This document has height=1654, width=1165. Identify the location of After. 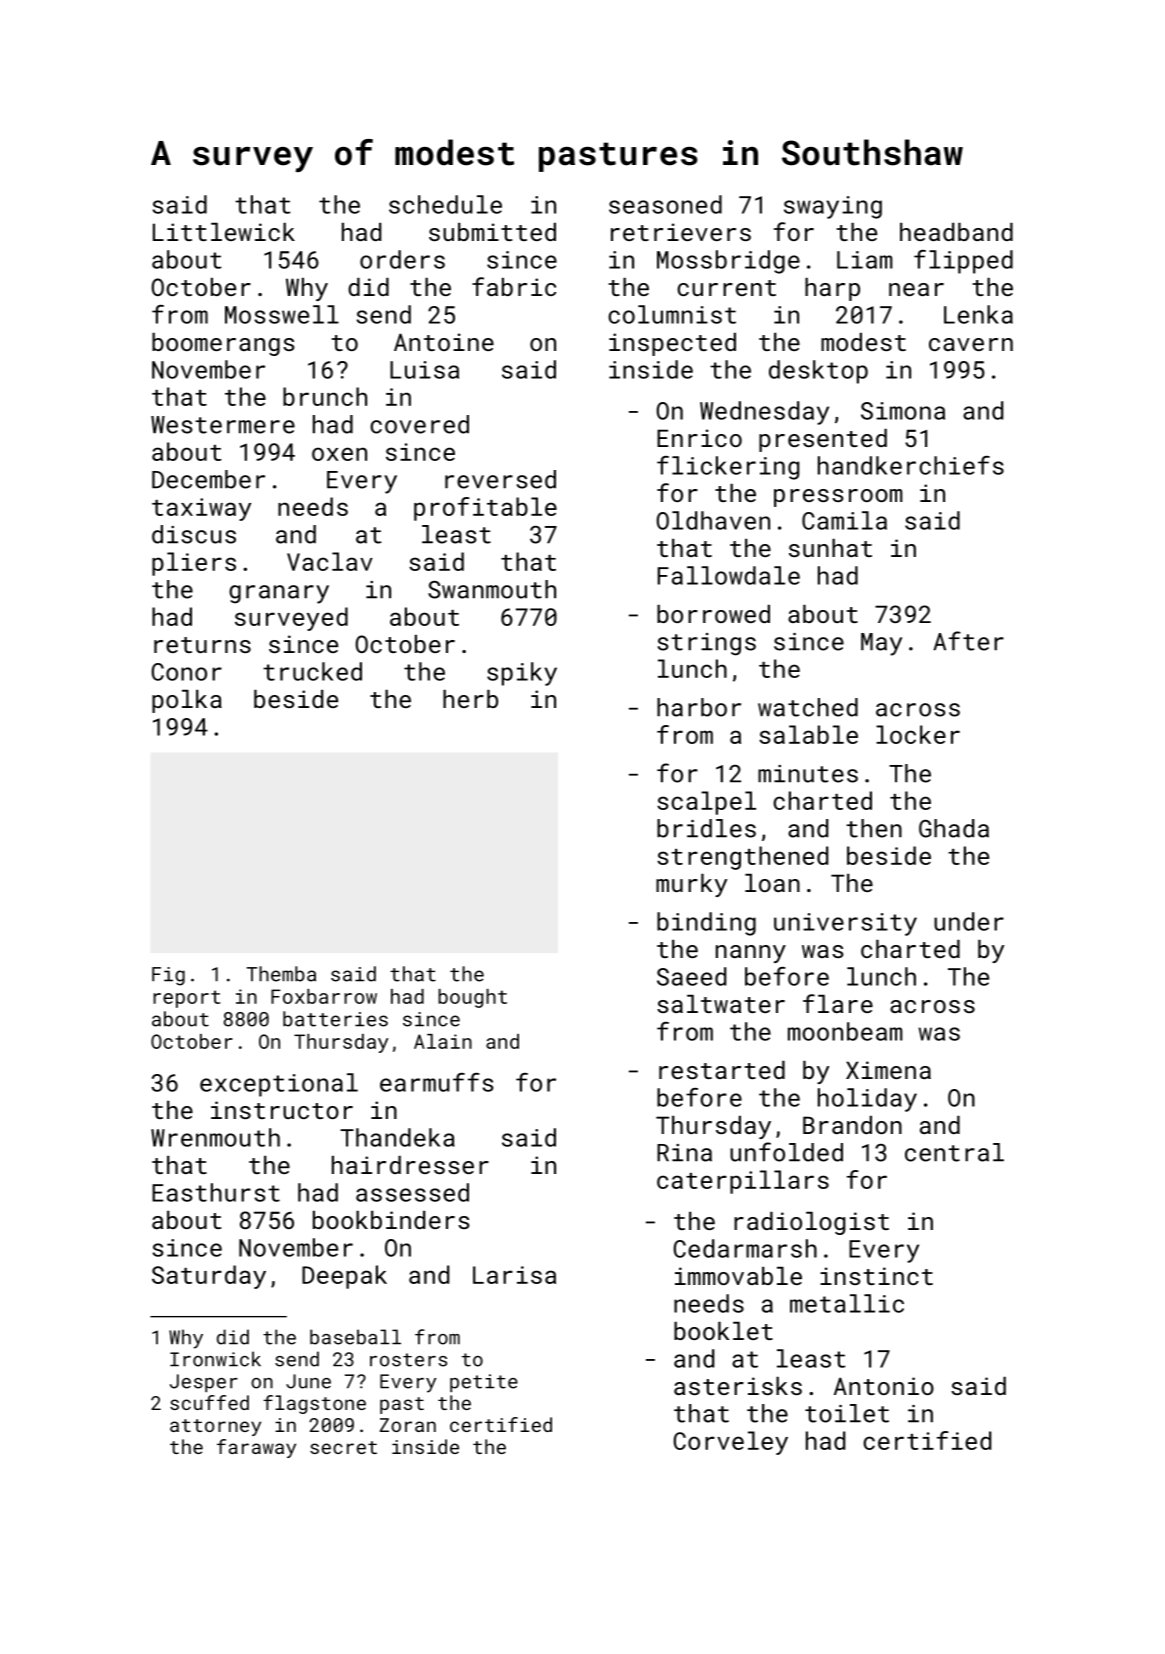
(968, 641).
